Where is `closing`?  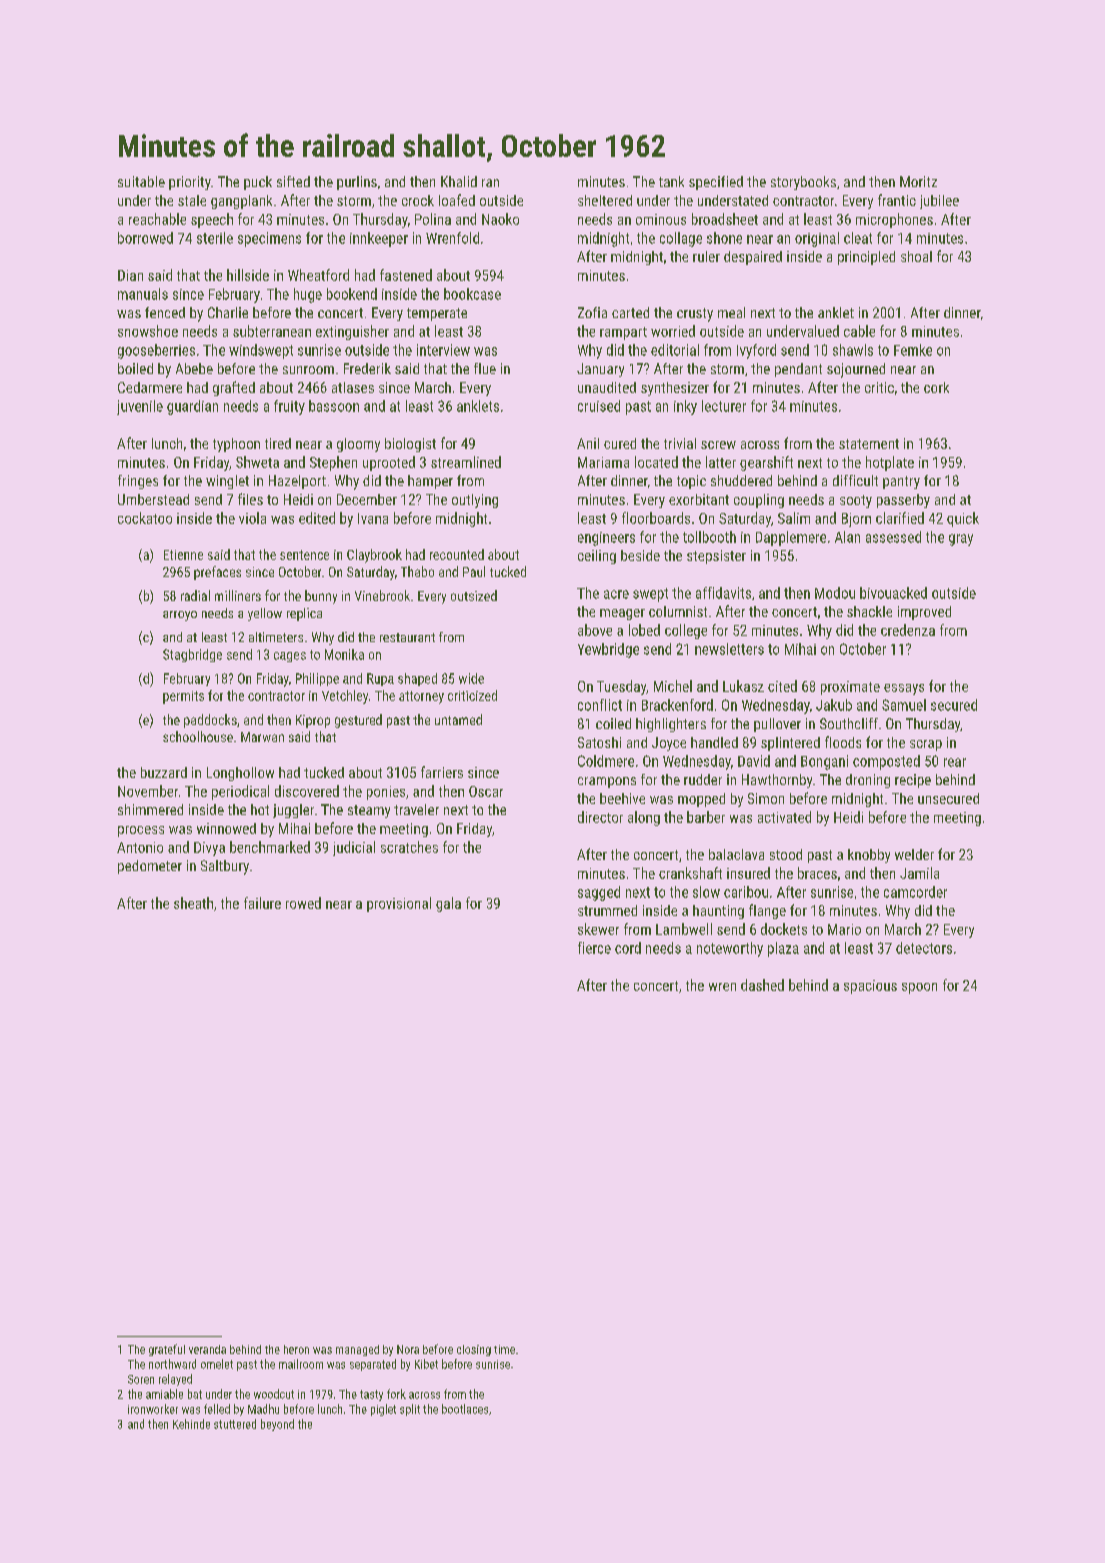
closing is located at coordinates (474, 1350).
